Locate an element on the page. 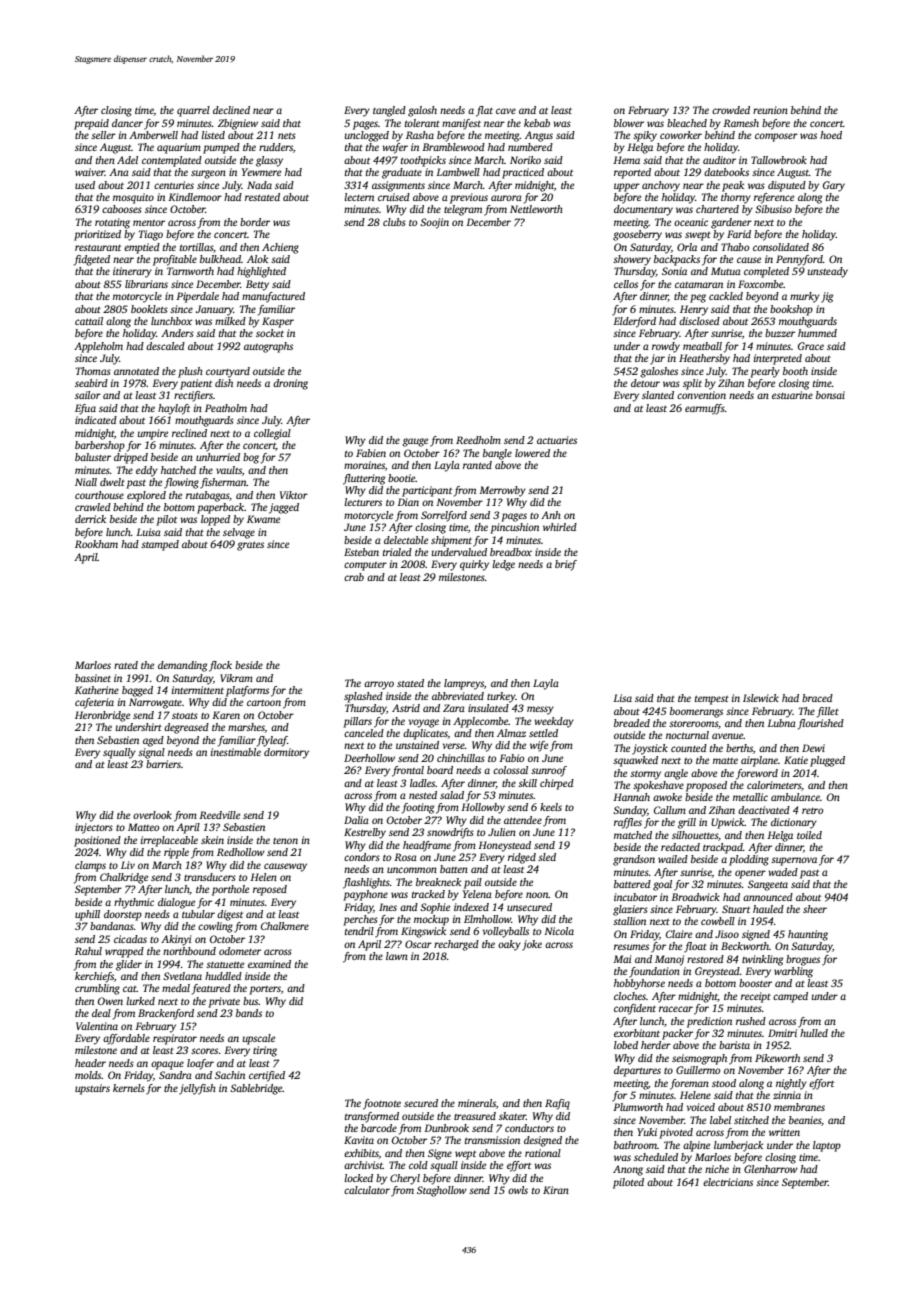 This image has width=924, height=1308. ridged is located at coordinates (522, 858).
